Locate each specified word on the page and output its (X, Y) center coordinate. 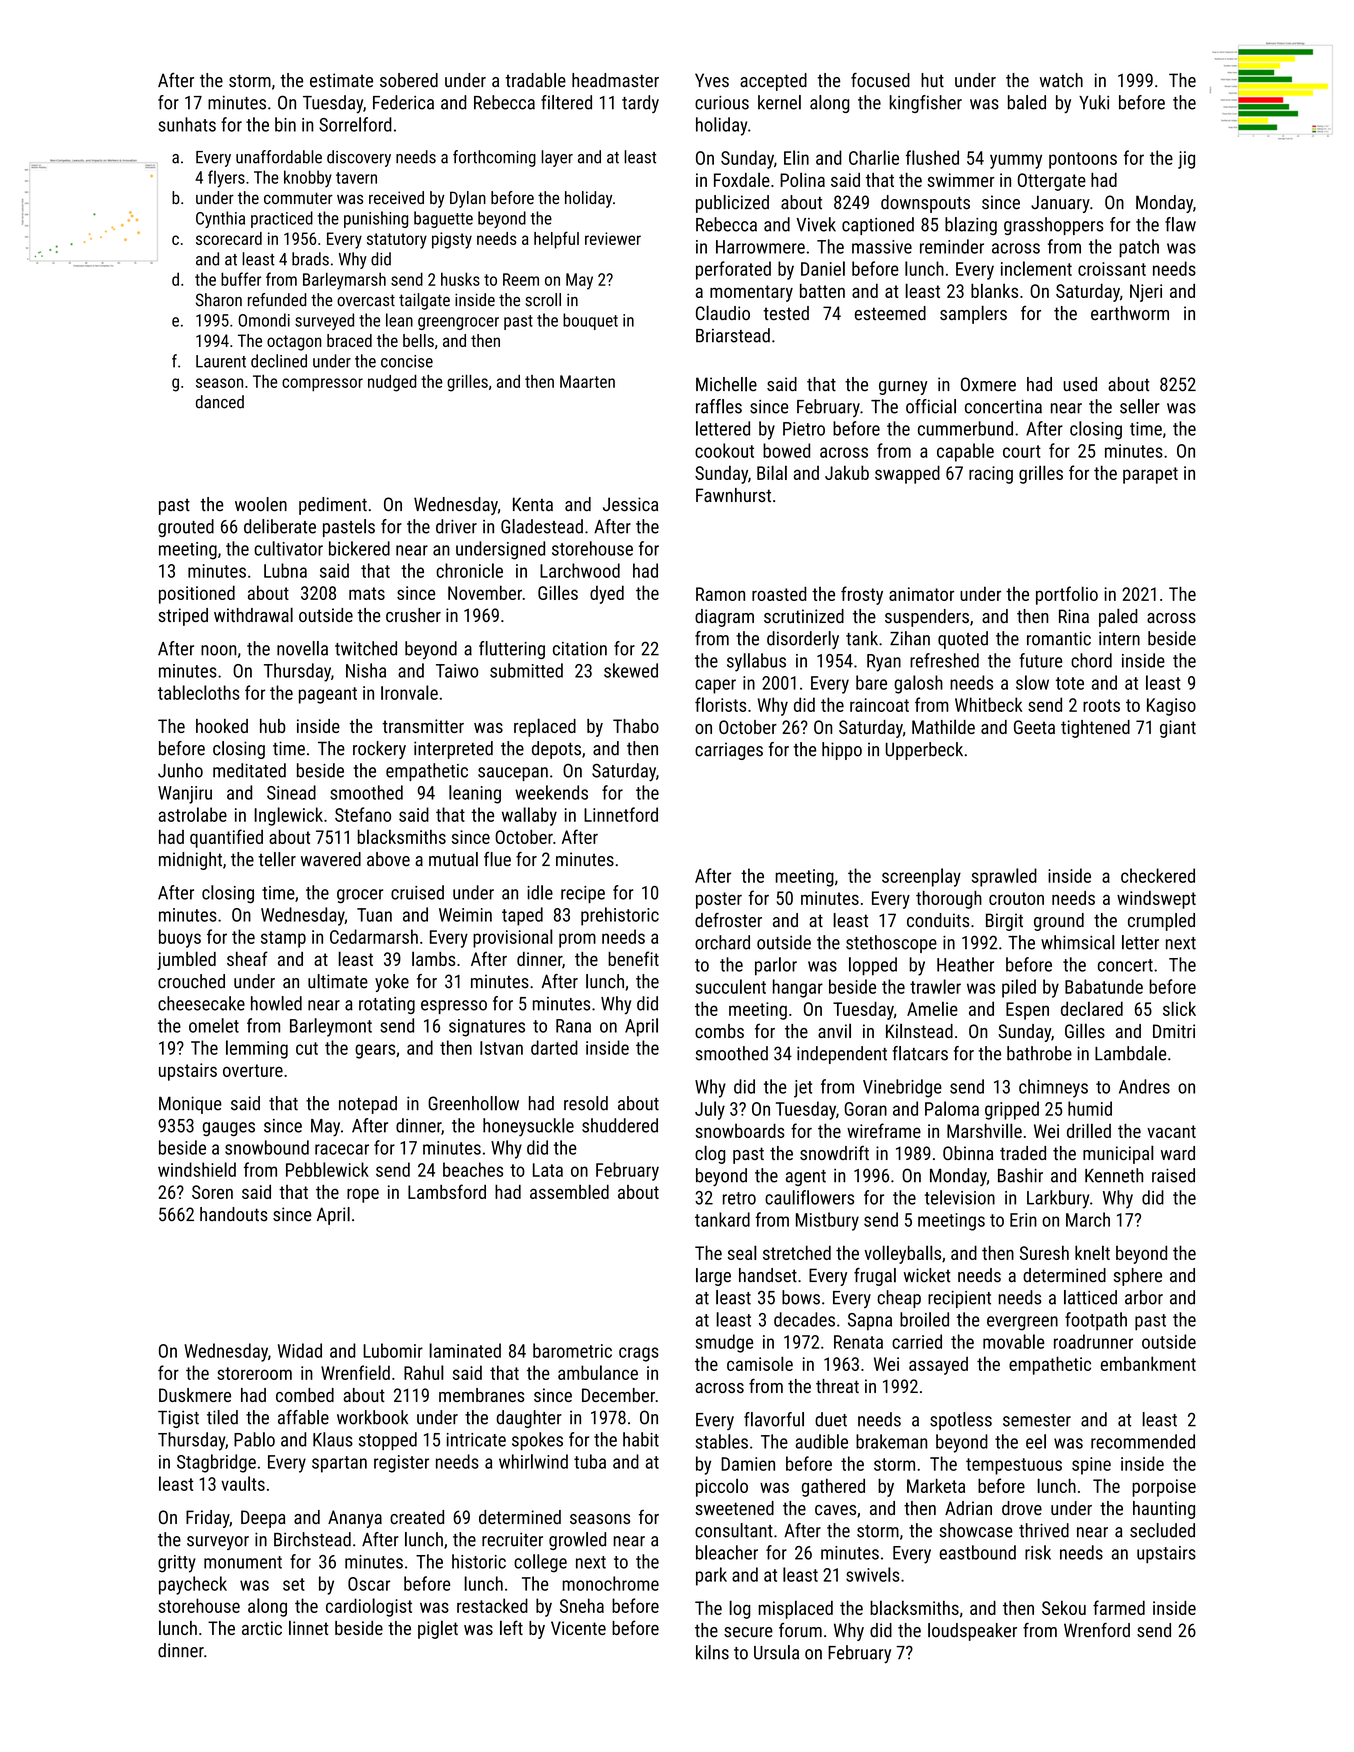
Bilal (772, 472)
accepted (773, 82)
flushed (932, 157)
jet (803, 1089)
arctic (262, 1628)
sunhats (187, 124)
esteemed (890, 313)
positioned (197, 594)
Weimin (465, 915)
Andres (1144, 1086)
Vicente (578, 1628)
